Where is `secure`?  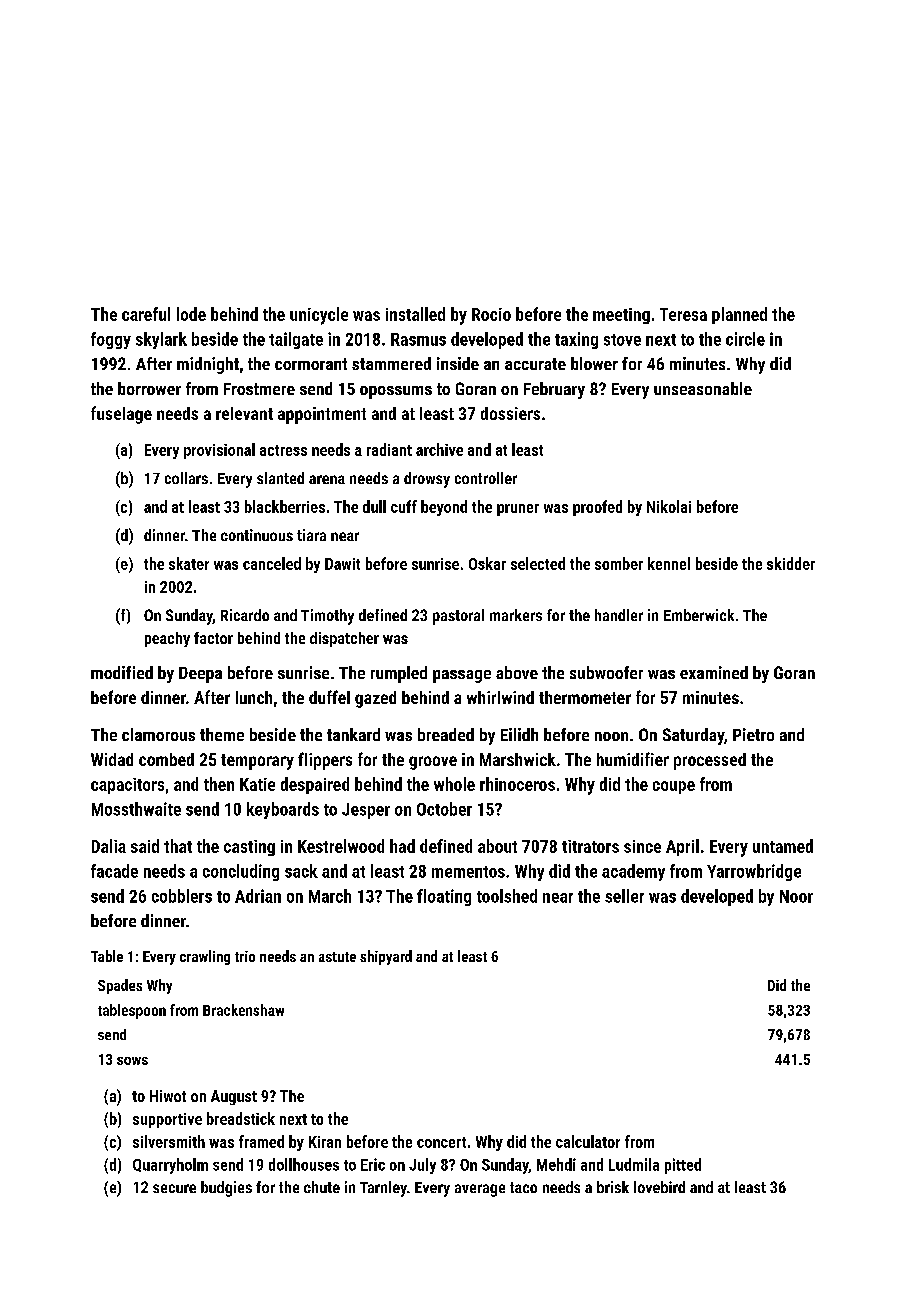 secure is located at coordinates (174, 1188).
